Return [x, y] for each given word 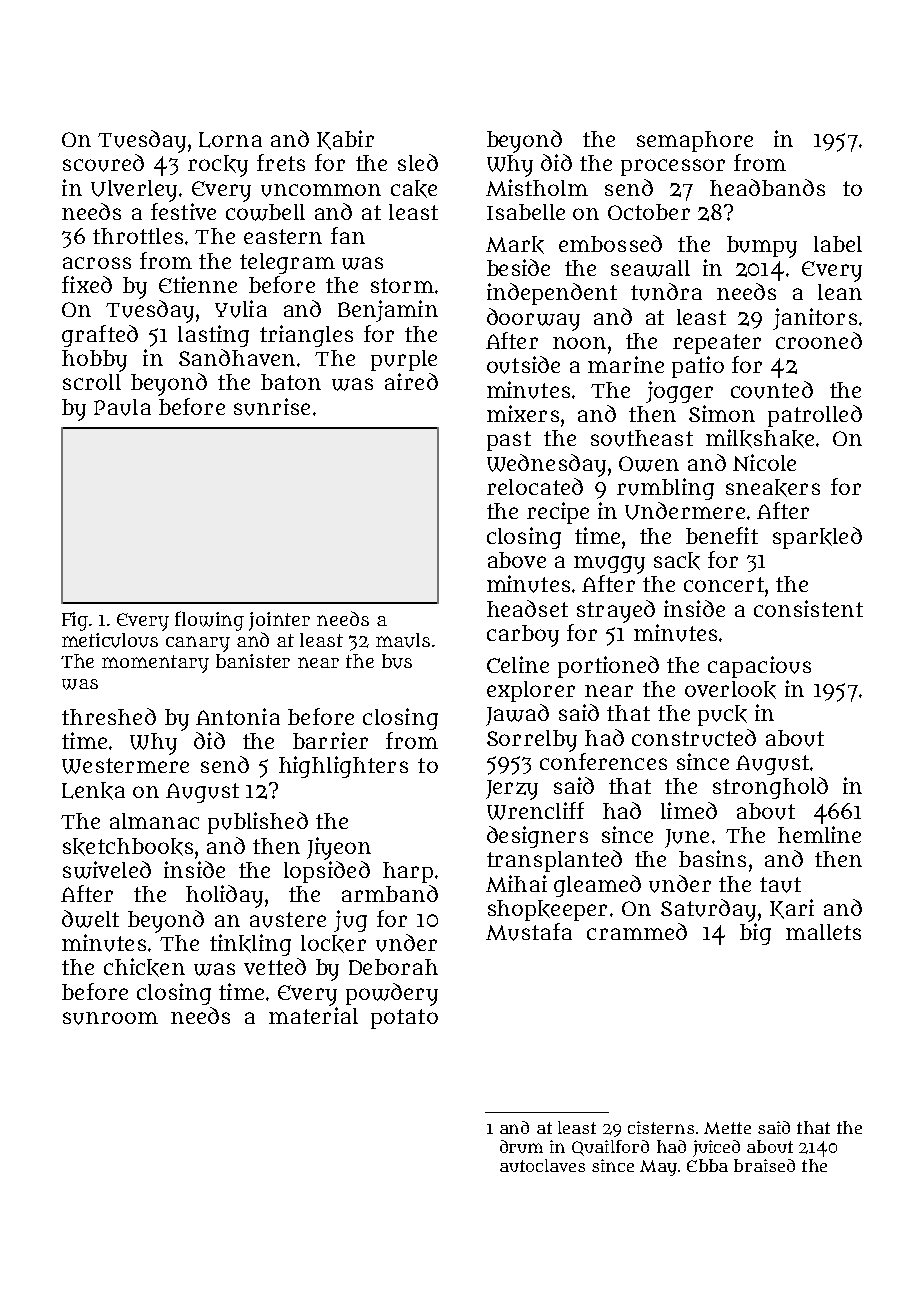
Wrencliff [535, 811]
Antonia [238, 716]
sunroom [110, 1018]
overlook [730, 690]
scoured [103, 163]
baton [291, 382]
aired [411, 381]
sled [418, 162]
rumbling [665, 489]
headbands [767, 187]
